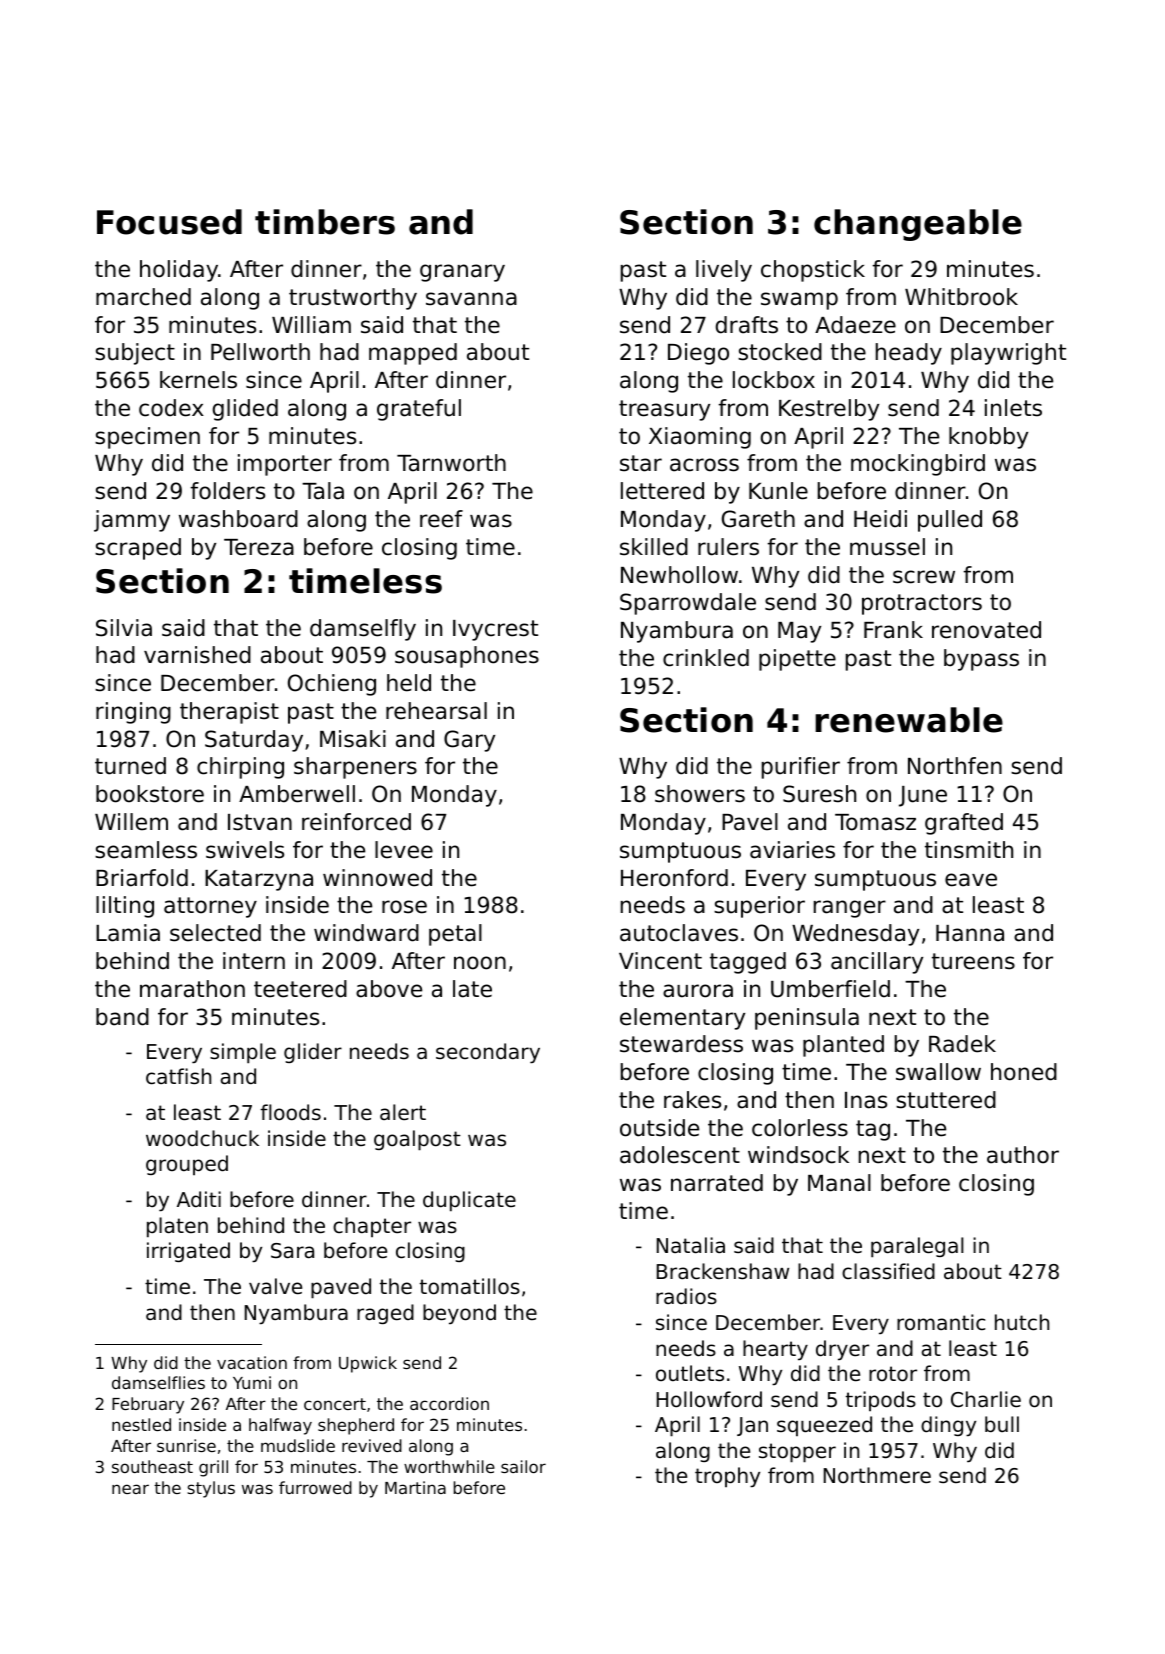  What do you see at coordinates (290, 1112) in the page?
I see `floods` at bounding box center [290, 1112].
